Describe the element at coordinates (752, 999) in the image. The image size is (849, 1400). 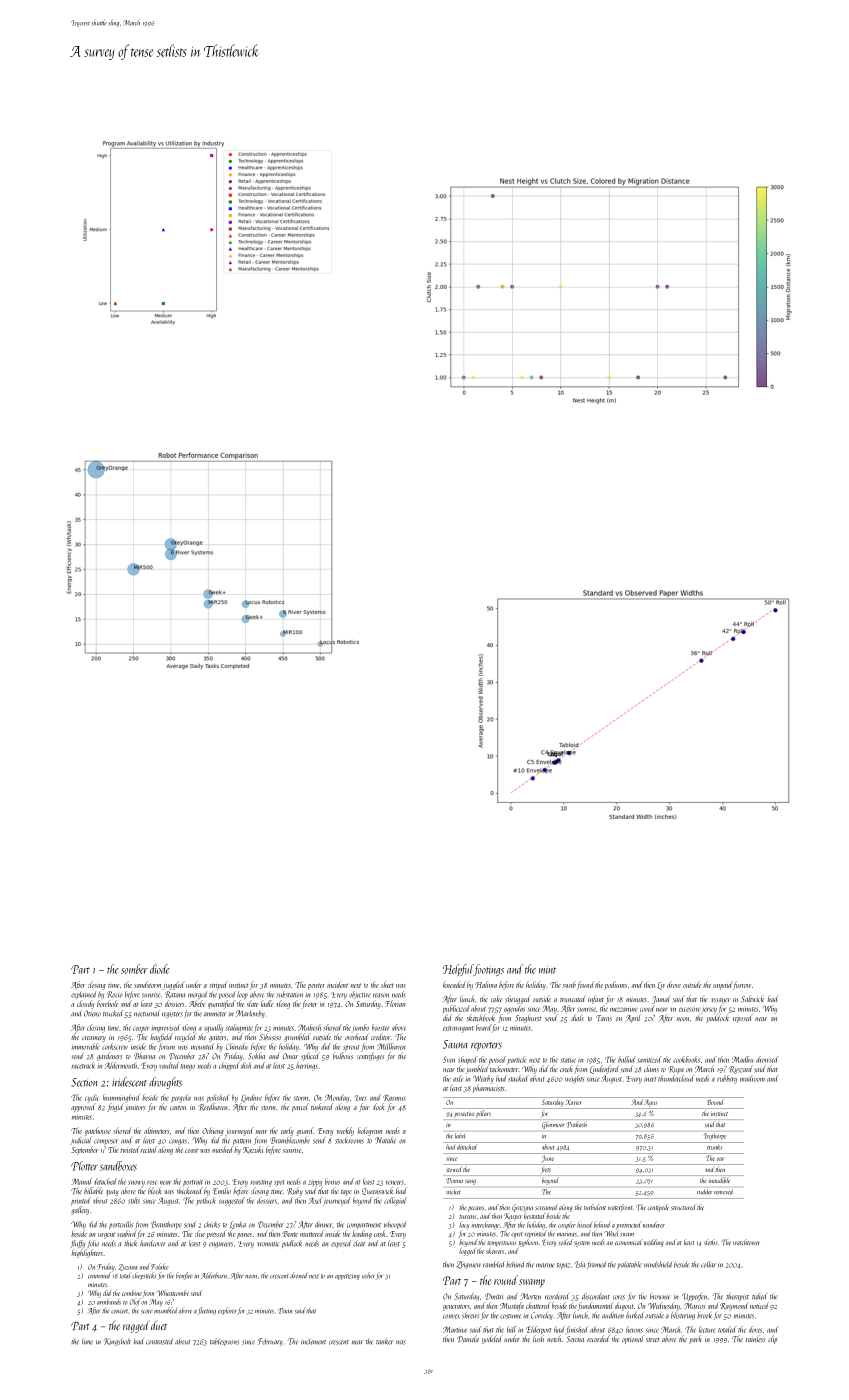
I see `Saltwick` at that location.
